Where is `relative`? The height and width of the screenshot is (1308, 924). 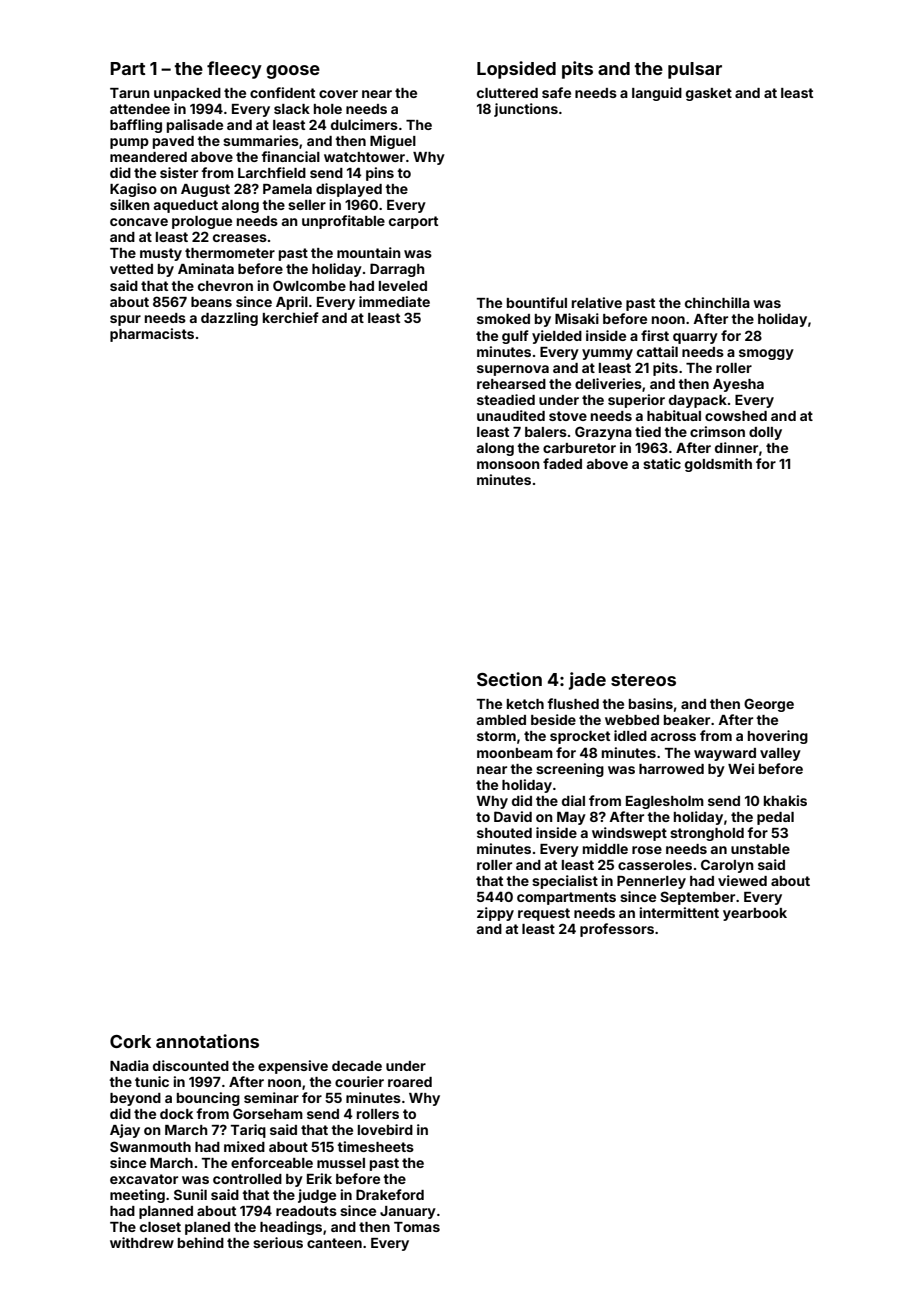 relative is located at coordinates (597, 302).
